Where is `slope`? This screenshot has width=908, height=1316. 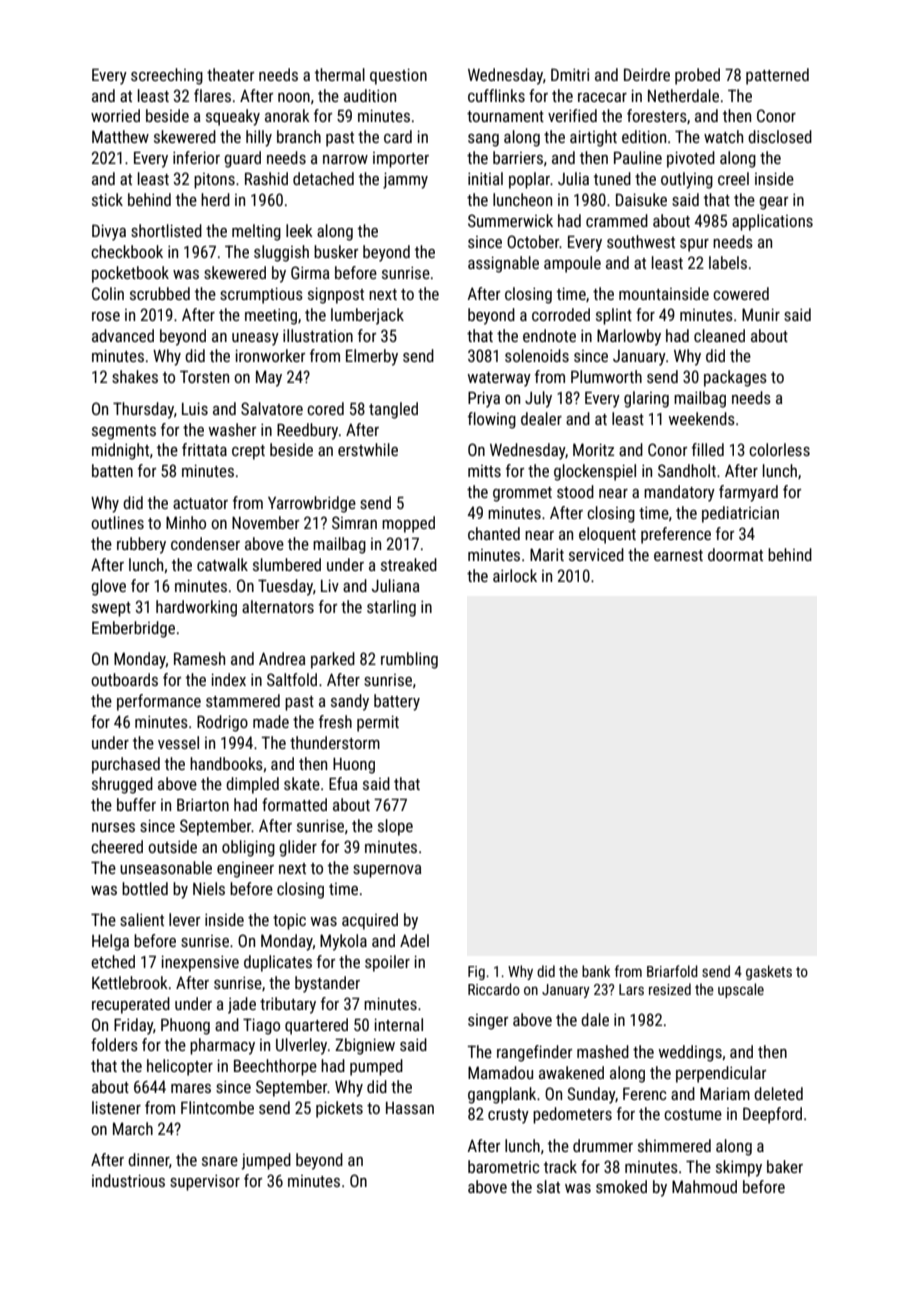
slope is located at coordinates (395, 827).
